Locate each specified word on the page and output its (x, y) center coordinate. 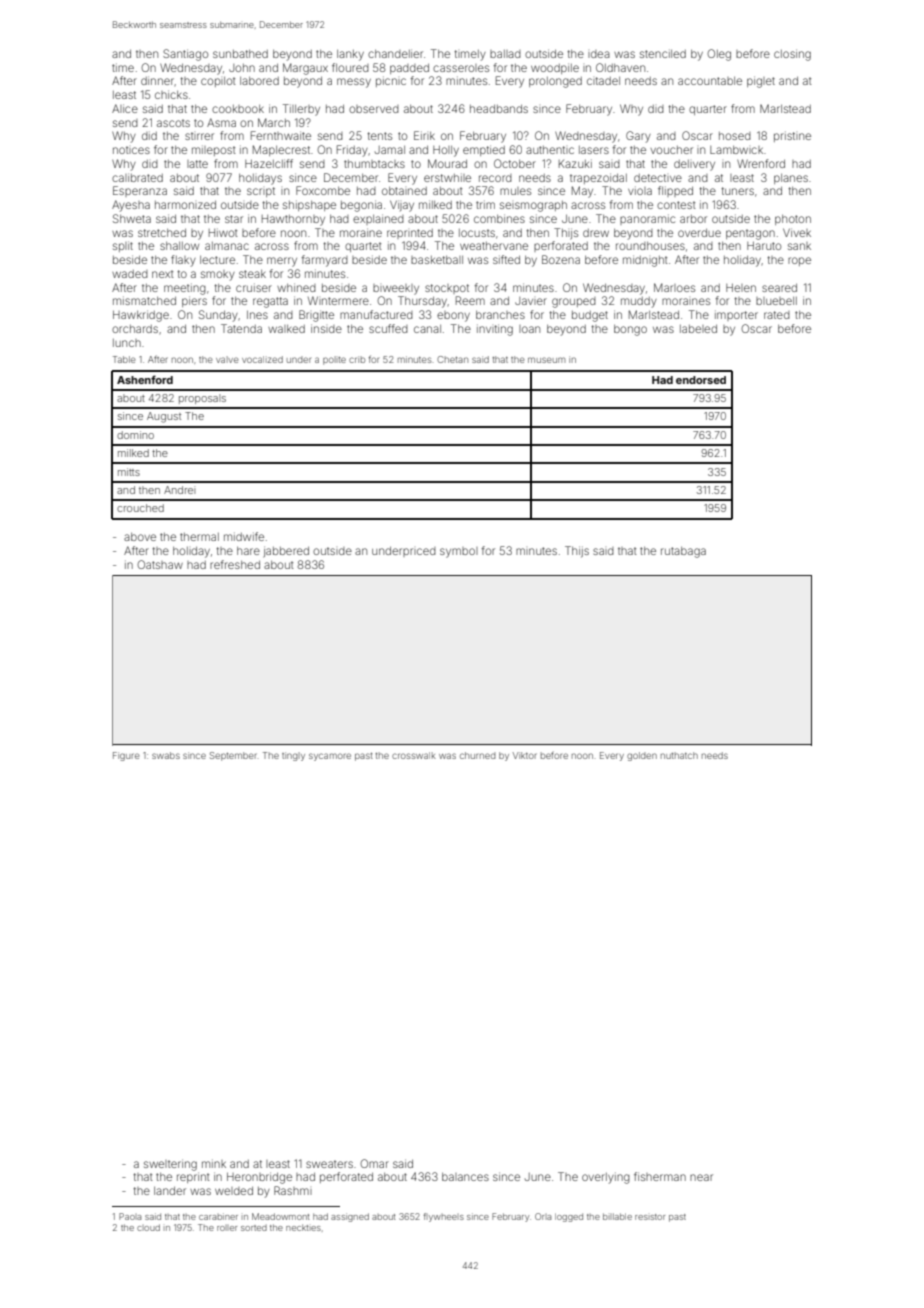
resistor (650, 1217)
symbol (459, 552)
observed (374, 109)
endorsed (701, 380)
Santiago (185, 55)
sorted (254, 1228)
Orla (543, 1216)
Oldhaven (620, 67)
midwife (244, 536)
